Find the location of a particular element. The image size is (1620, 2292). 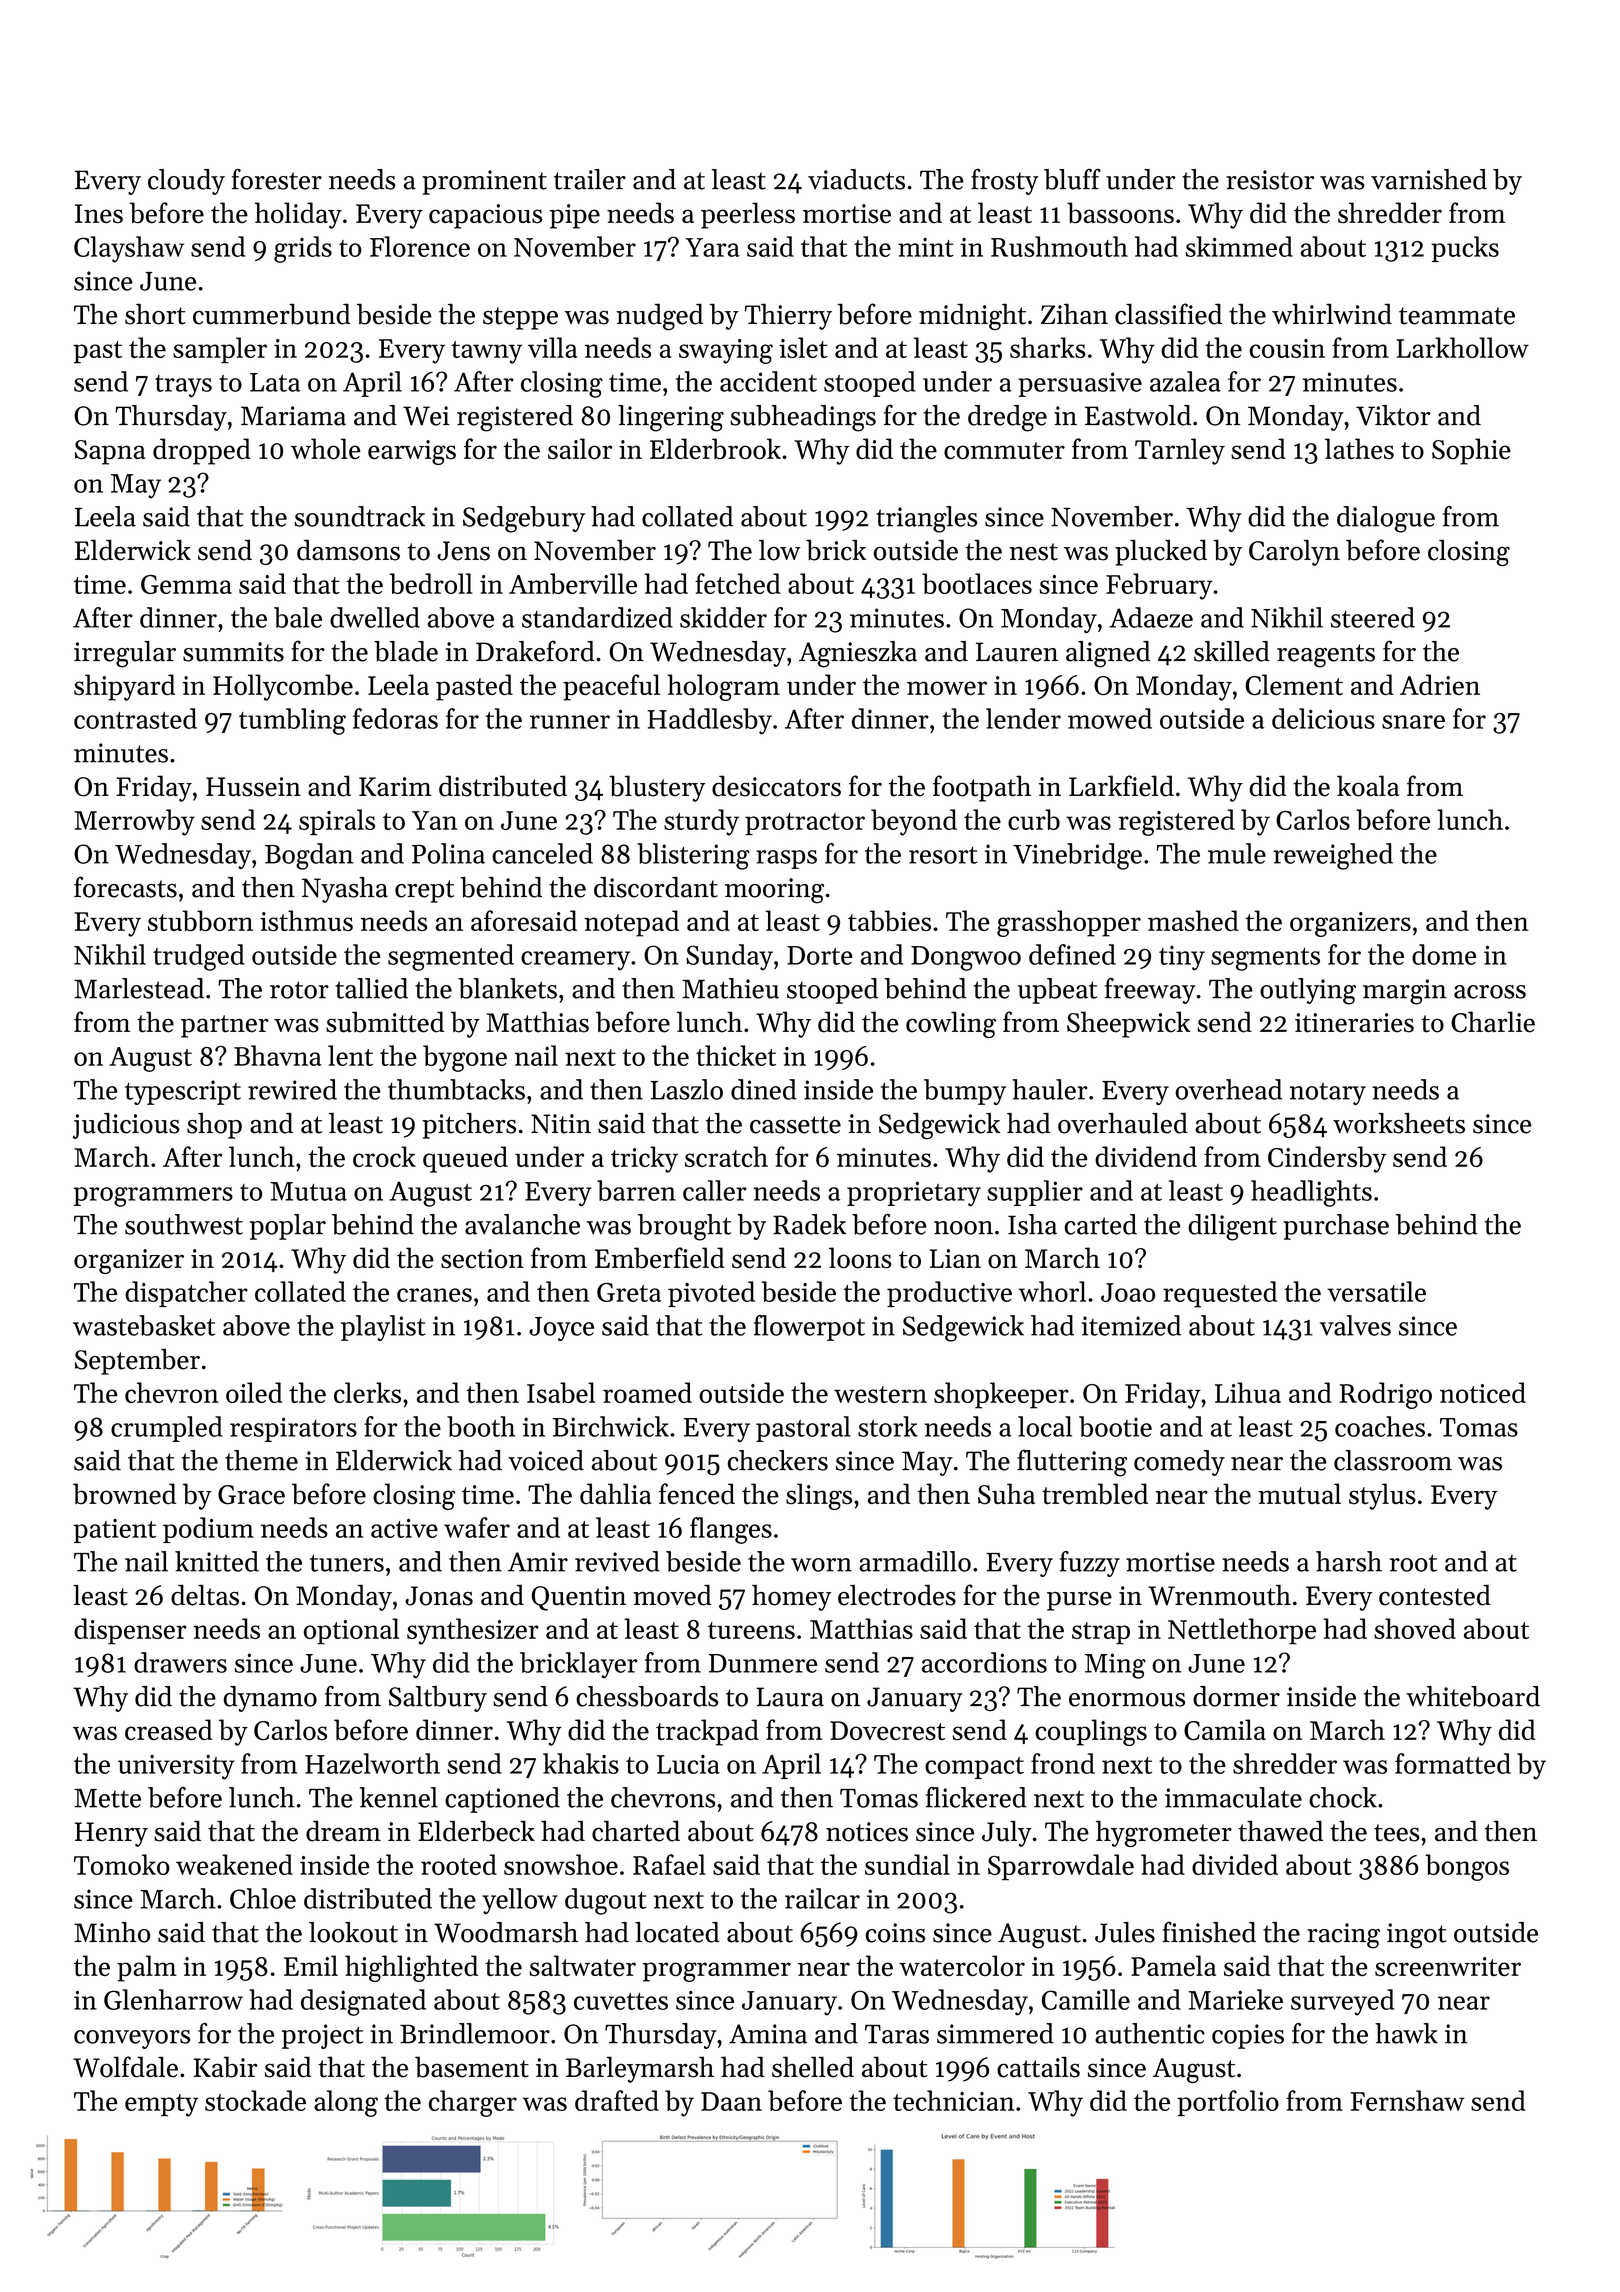

mowed is located at coordinates (1110, 718).
